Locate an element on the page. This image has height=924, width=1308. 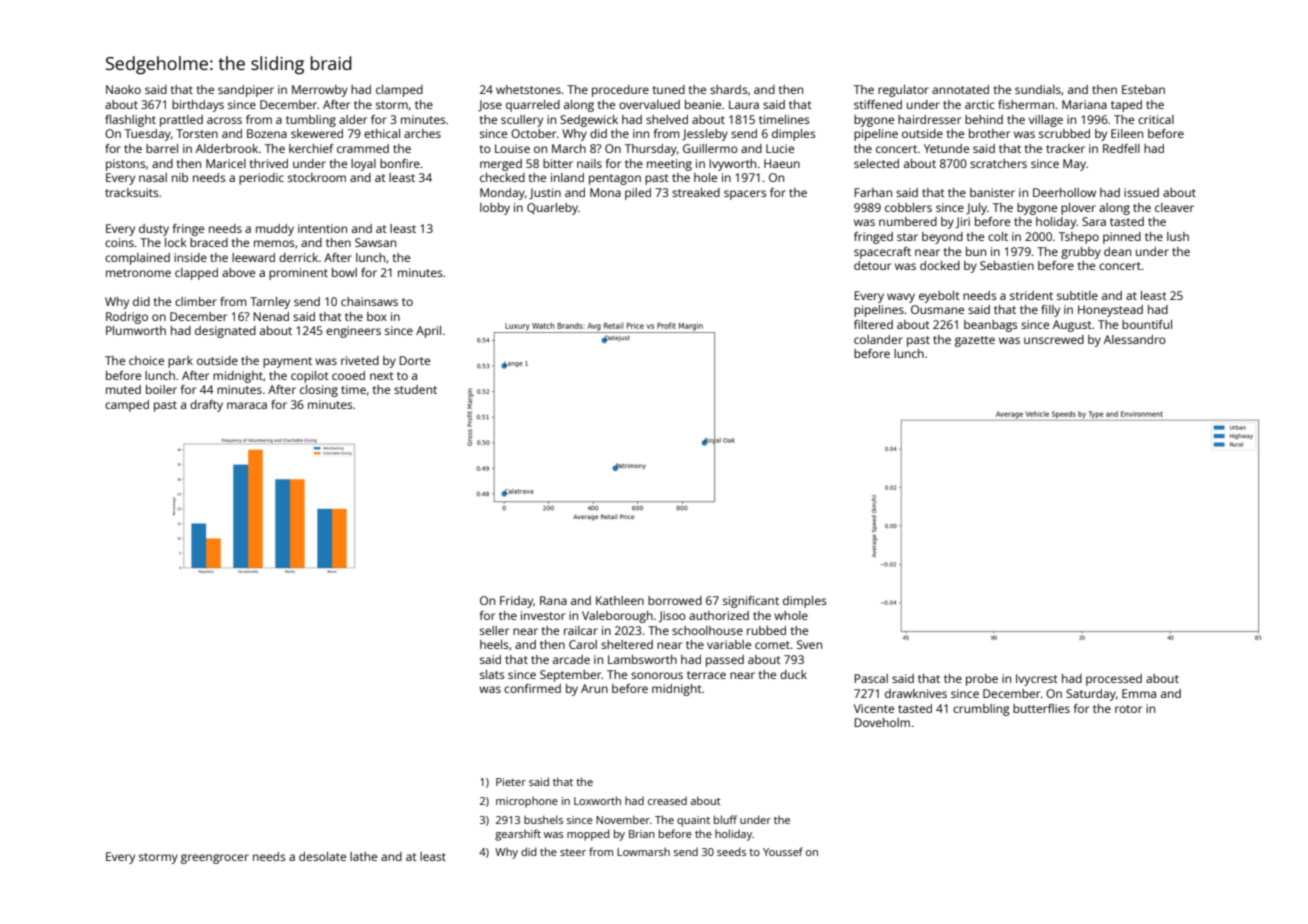
desolate is located at coordinates (322, 856).
